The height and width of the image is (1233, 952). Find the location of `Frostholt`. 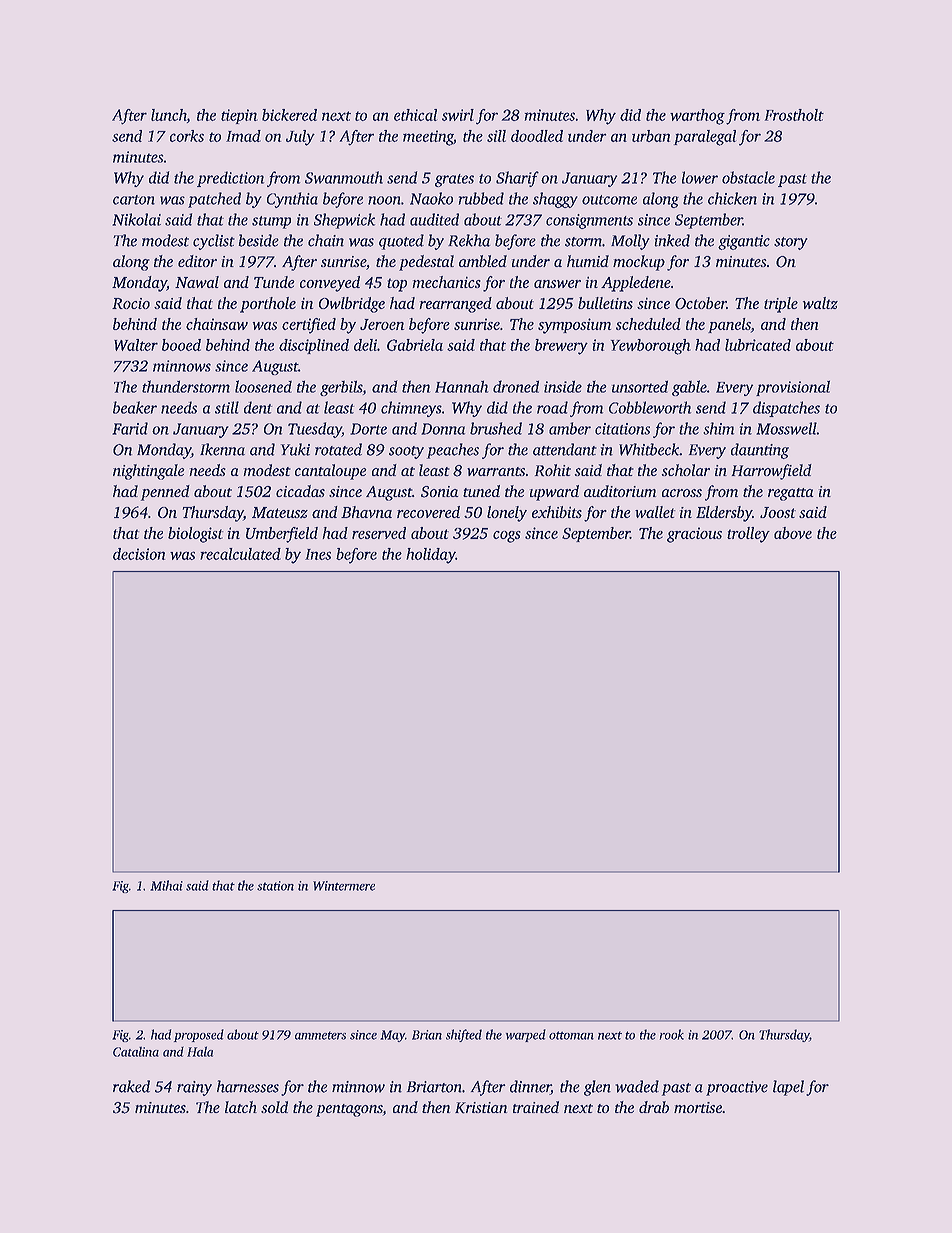

Frostholt is located at coordinates (794, 115).
